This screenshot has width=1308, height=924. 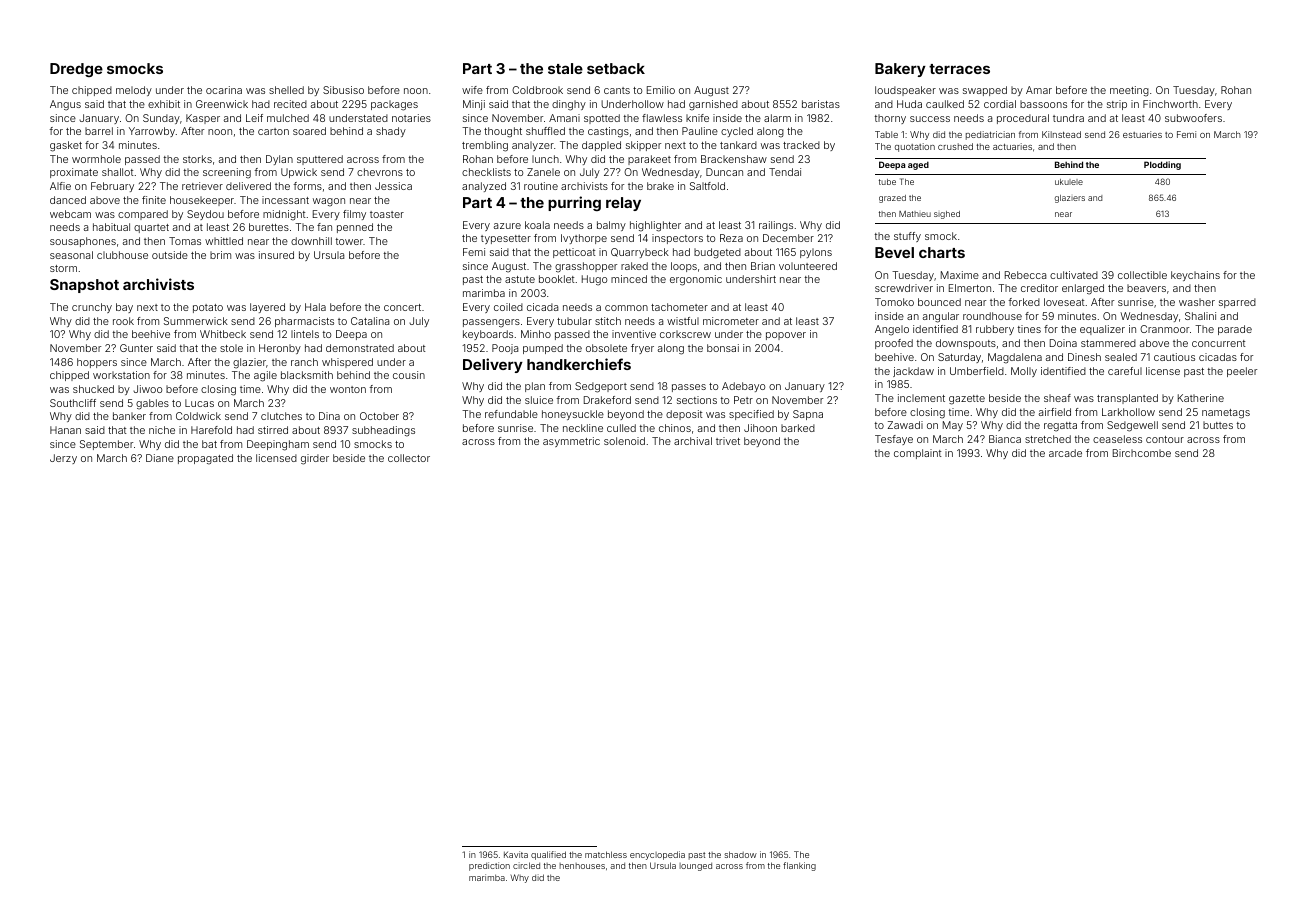 I want to click on prediction, so click(x=489, y=866).
